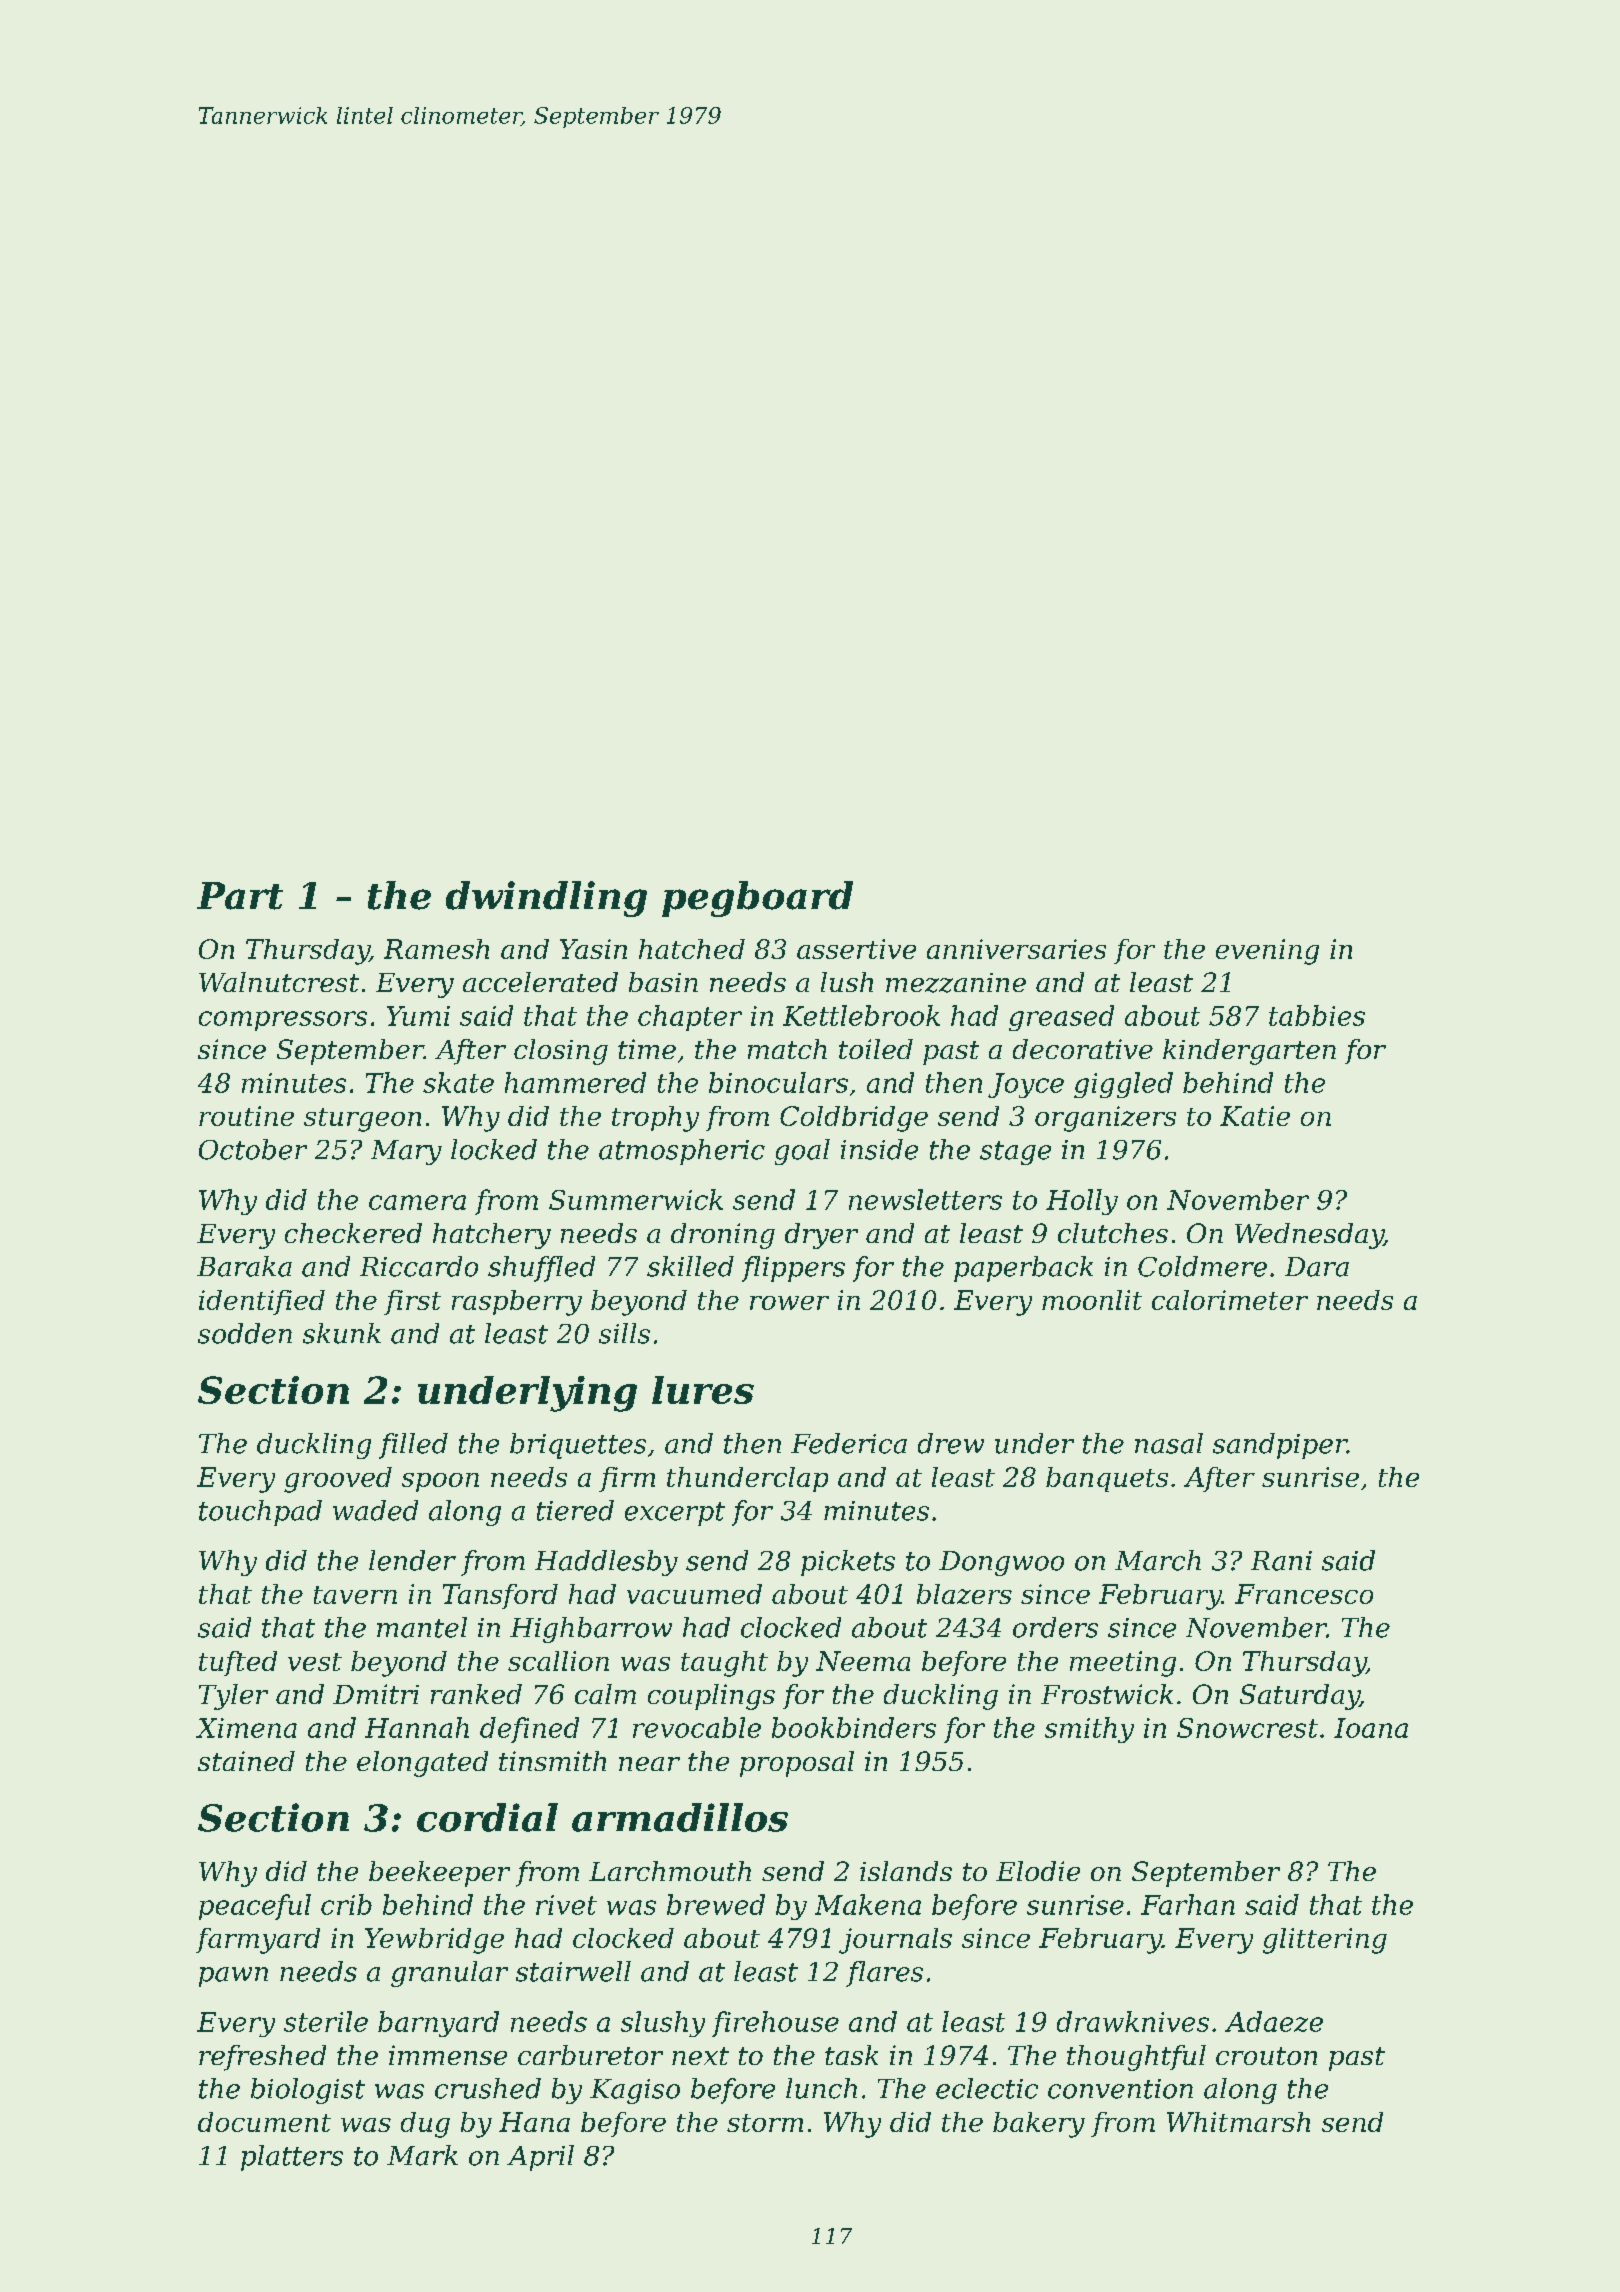  Describe the element at coordinates (418, 1016) in the document. I see `Yumi` at that location.
